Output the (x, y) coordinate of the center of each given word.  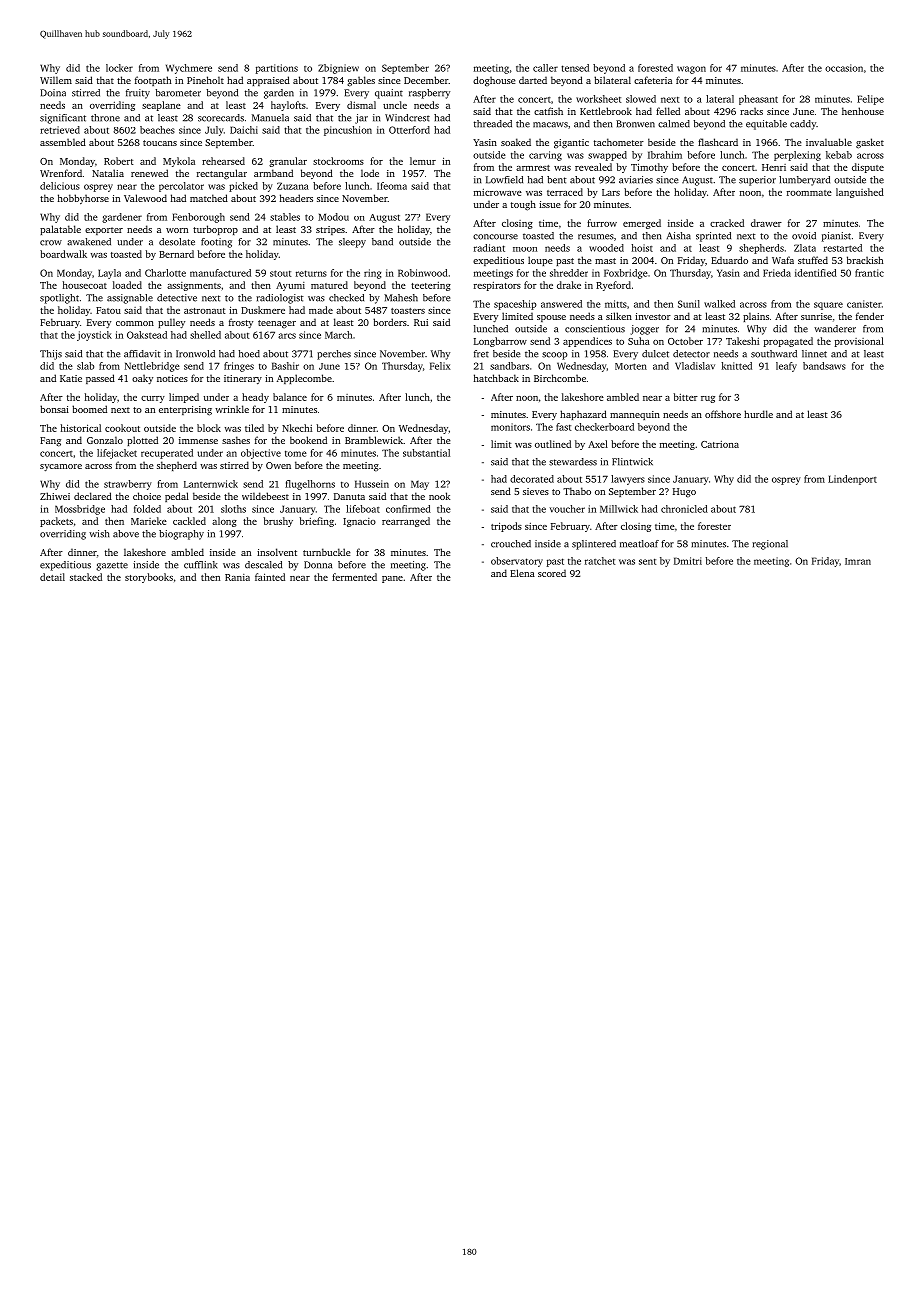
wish (99, 534)
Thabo (577, 491)
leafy (786, 367)
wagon (691, 70)
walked (719, 304)
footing (216, 243)
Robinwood (423, 273)
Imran (858, 561)
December (426, 80)
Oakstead (147, 335)
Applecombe (304, 379)
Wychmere (189, 69)
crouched (511, 544)
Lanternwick (211, 484)
